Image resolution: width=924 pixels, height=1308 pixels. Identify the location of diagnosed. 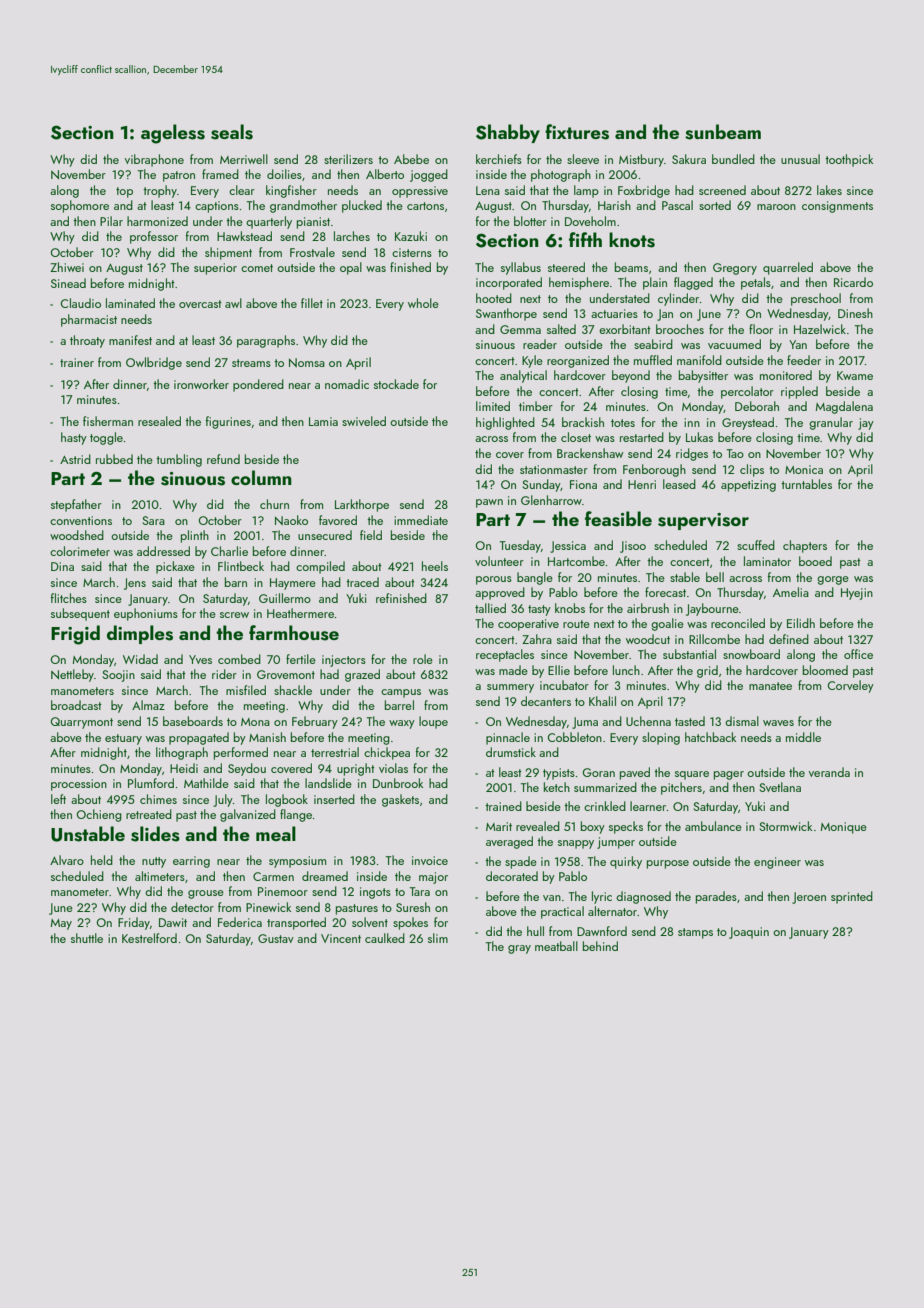
(643, 897).
